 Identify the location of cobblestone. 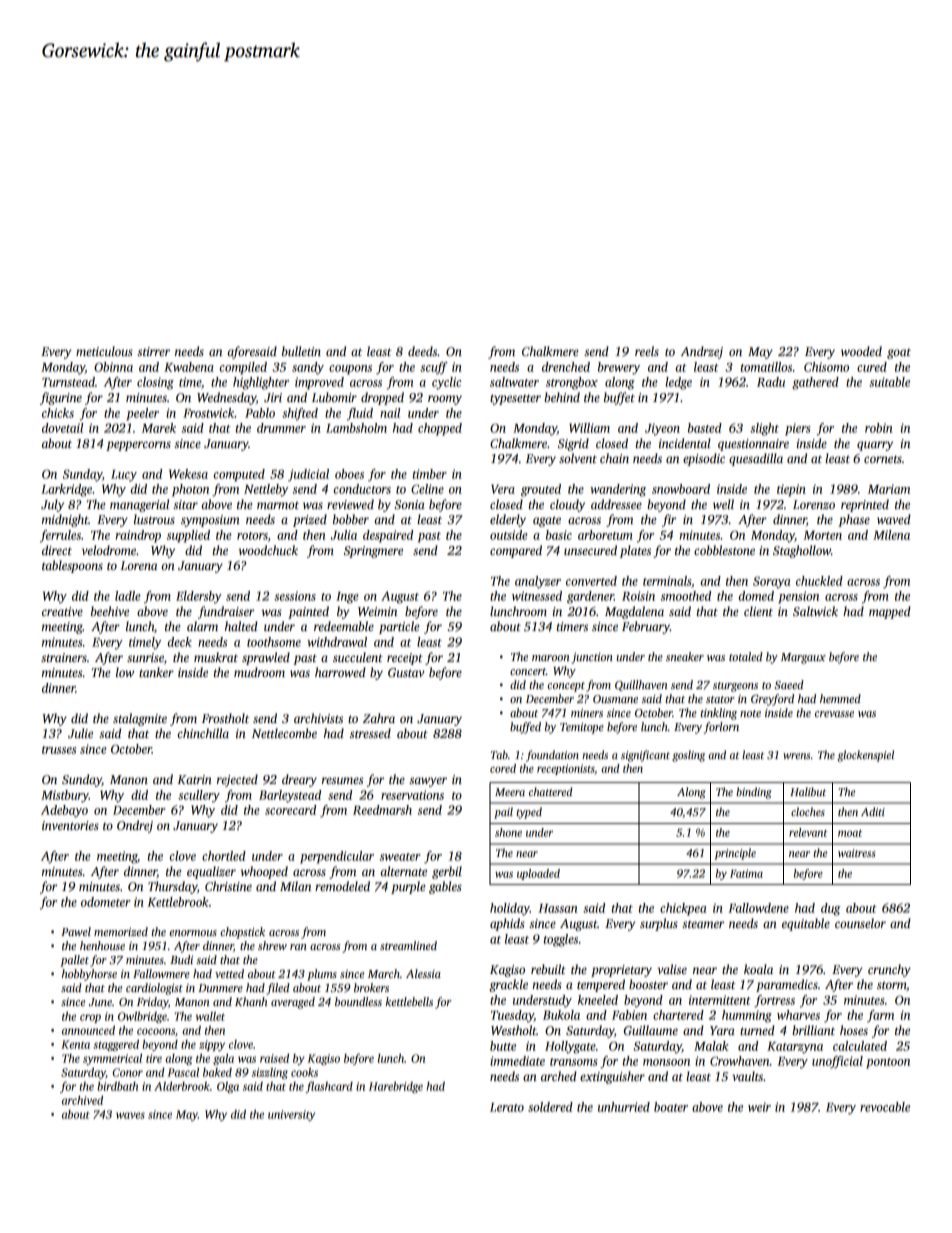
(724, 550).
